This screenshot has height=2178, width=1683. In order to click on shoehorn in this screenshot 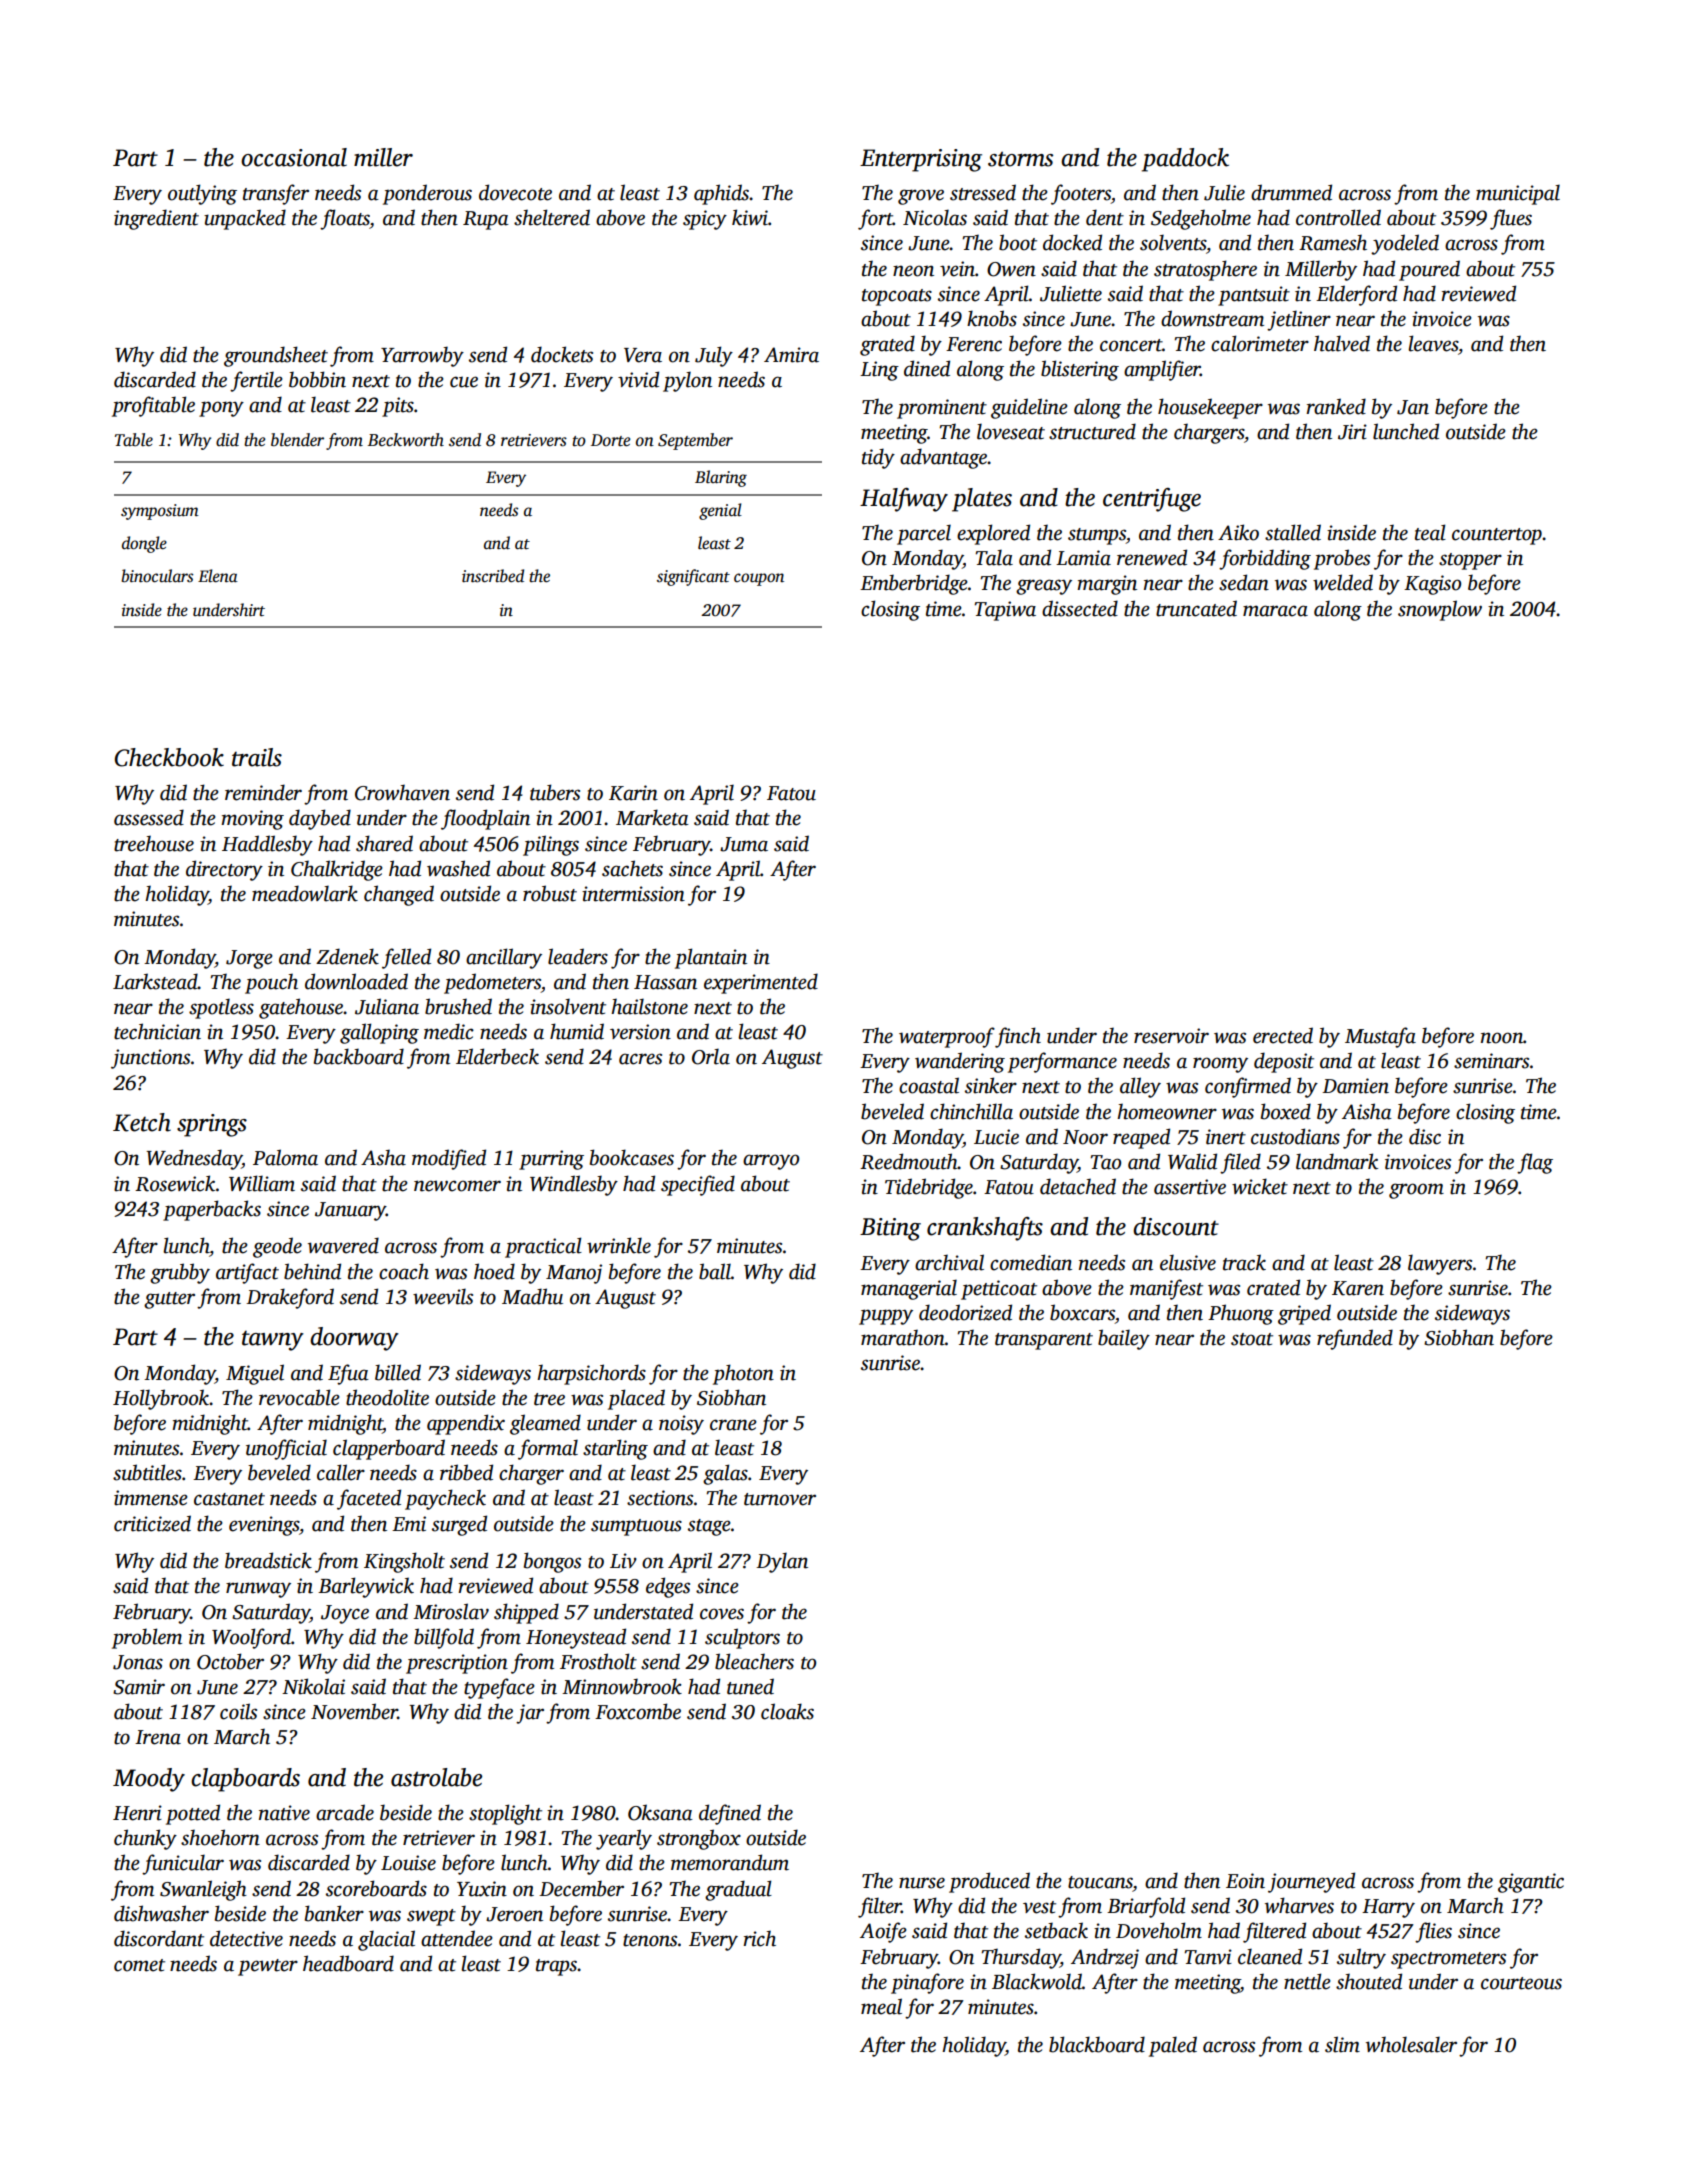, I will do `click(220, 1837)`.
